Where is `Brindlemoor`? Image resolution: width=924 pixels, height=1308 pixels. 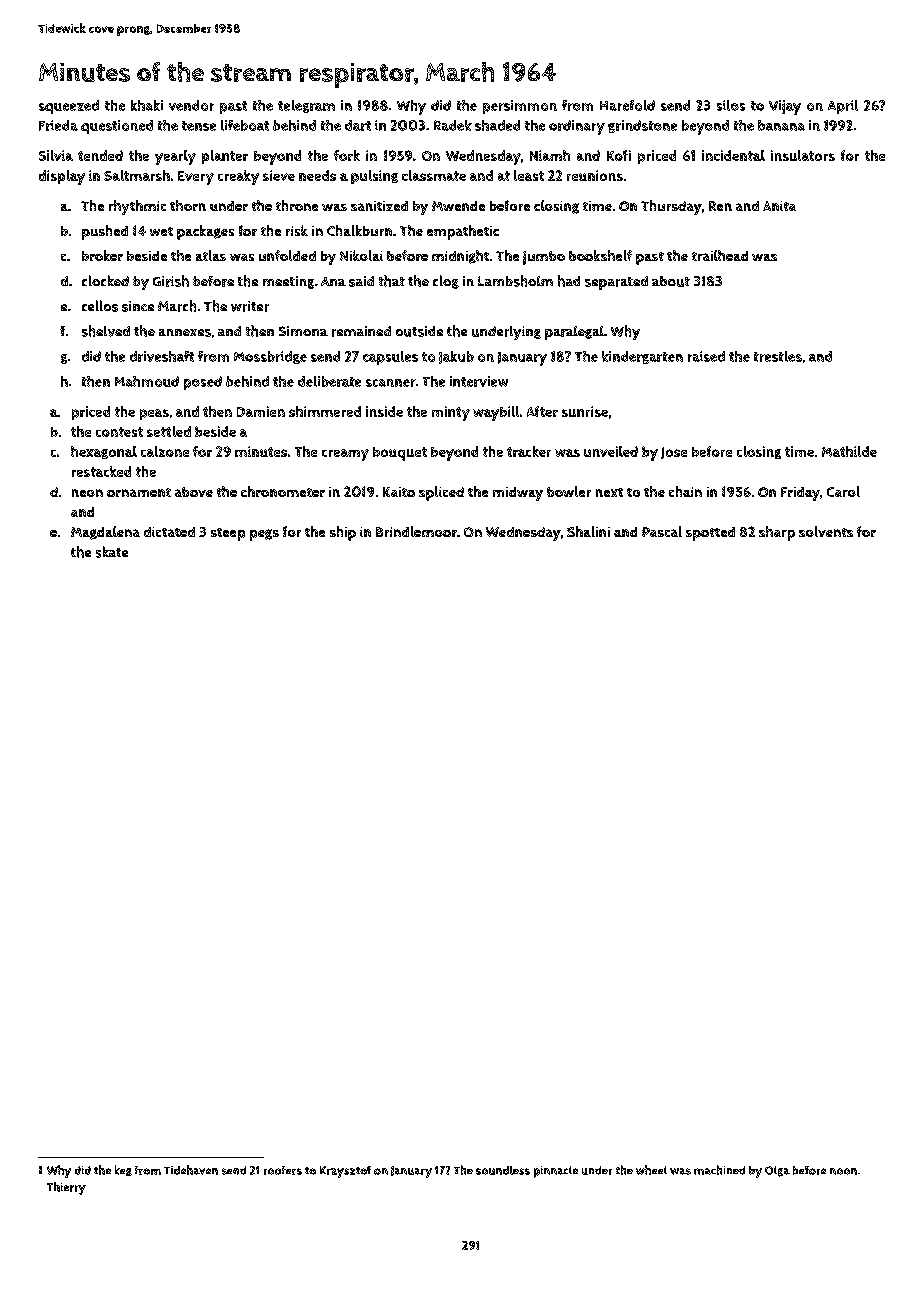 Brindlemoor is located at coordinates (416, 531).
